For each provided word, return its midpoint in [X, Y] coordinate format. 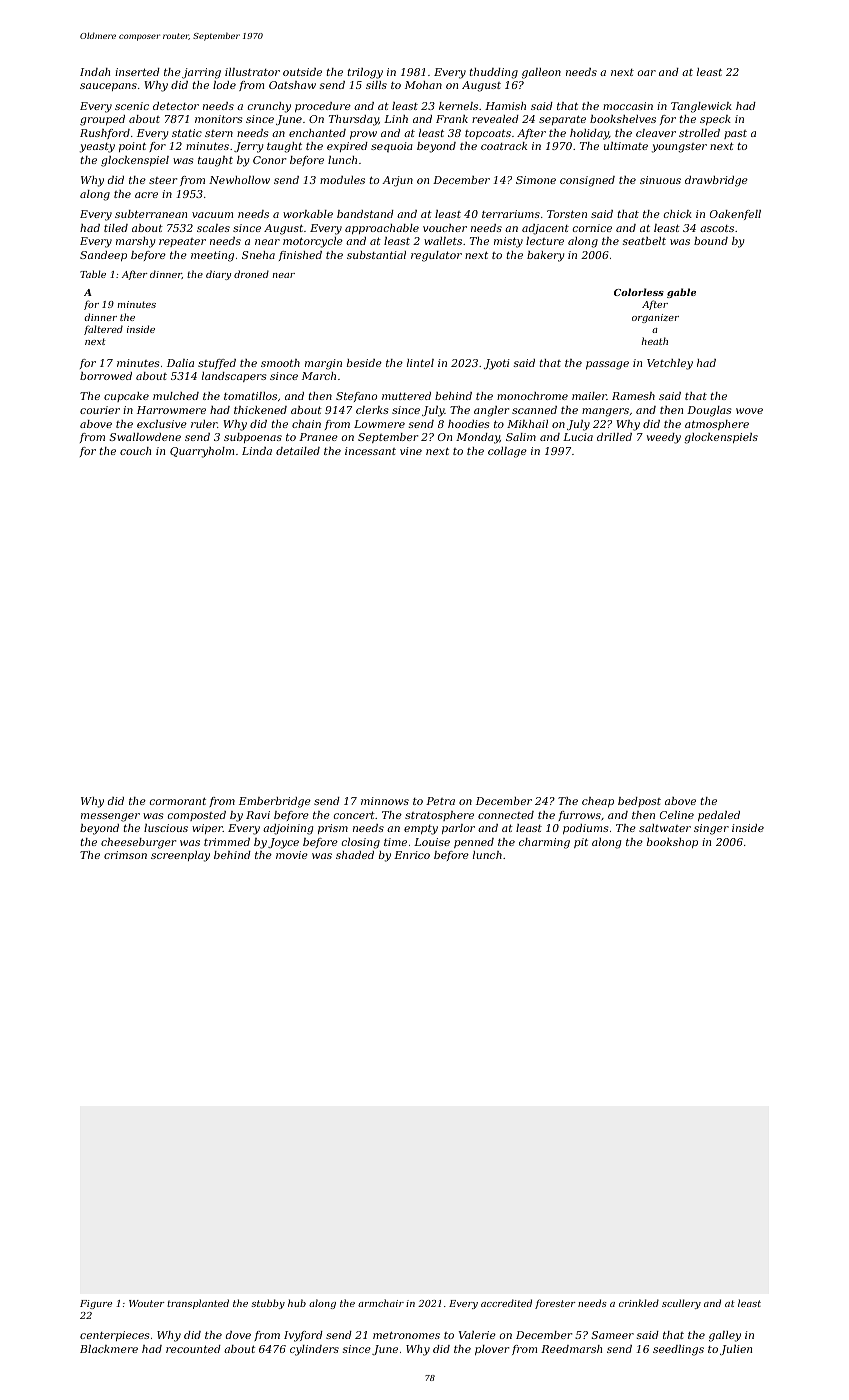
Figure [96, 1304]
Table [93, 274]
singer [711, 829]
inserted [137, 72]
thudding [494, 73]
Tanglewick [701, 107]
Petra [440, 801]
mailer [589, 396]
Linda [257, 451]
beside [364, 363]
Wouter [147, 1303]
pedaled [719, 816]
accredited [506, 1303]
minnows [385, 801]
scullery [681, 1304]
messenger [110, 817]
